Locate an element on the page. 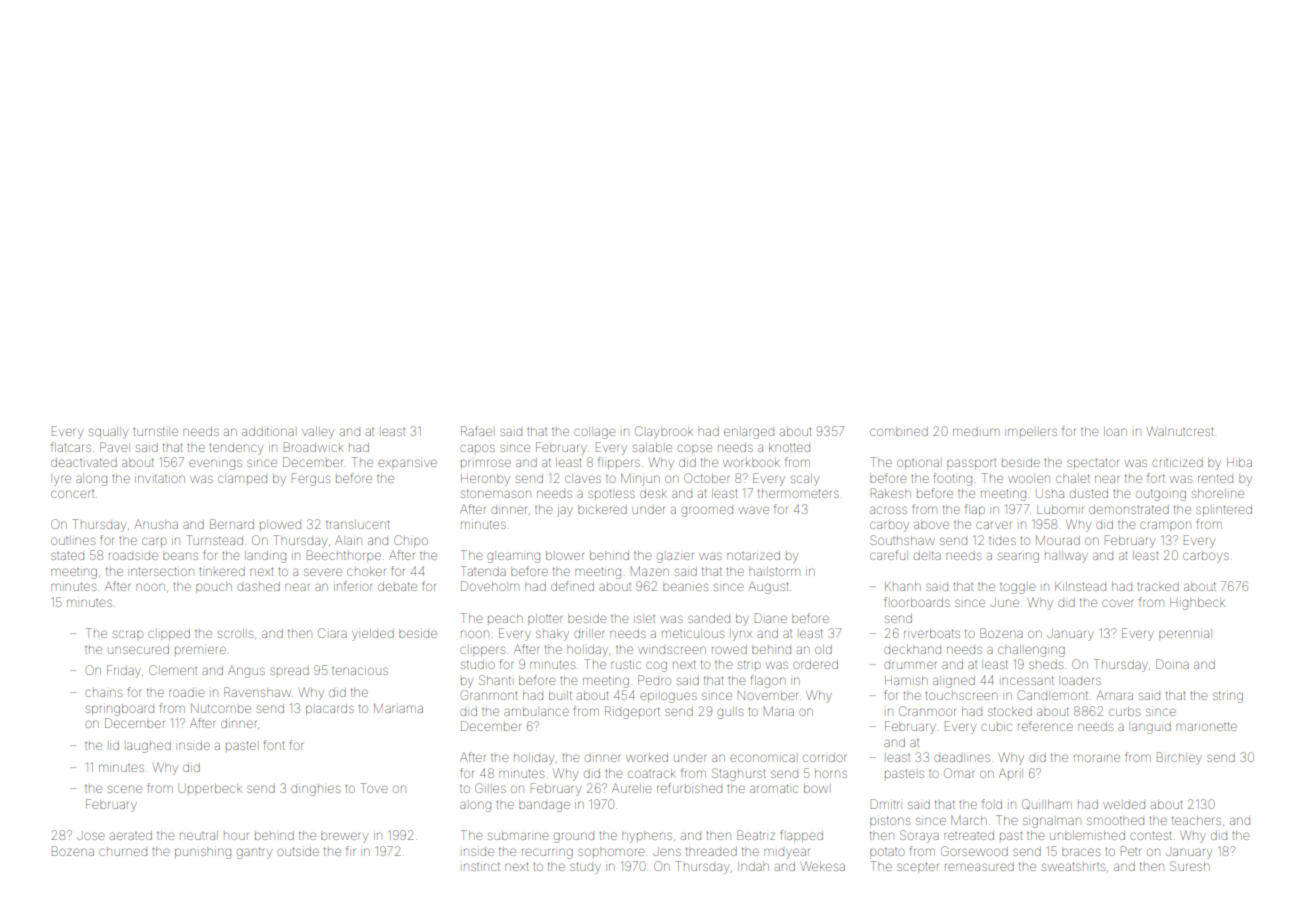  remeasured is located at coordinates (979, 867).
